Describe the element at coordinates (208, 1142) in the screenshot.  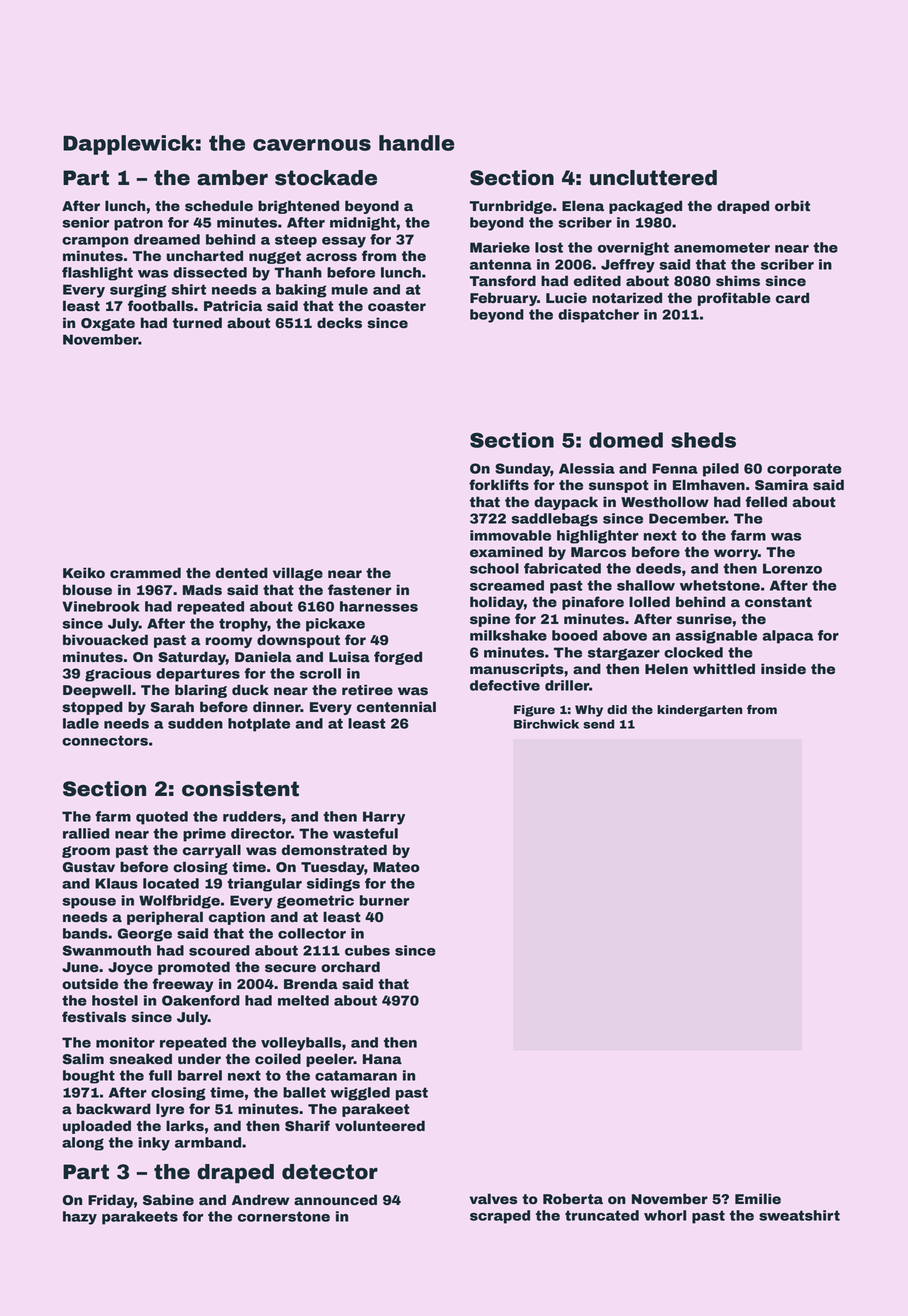
I see `armband` at that location.
